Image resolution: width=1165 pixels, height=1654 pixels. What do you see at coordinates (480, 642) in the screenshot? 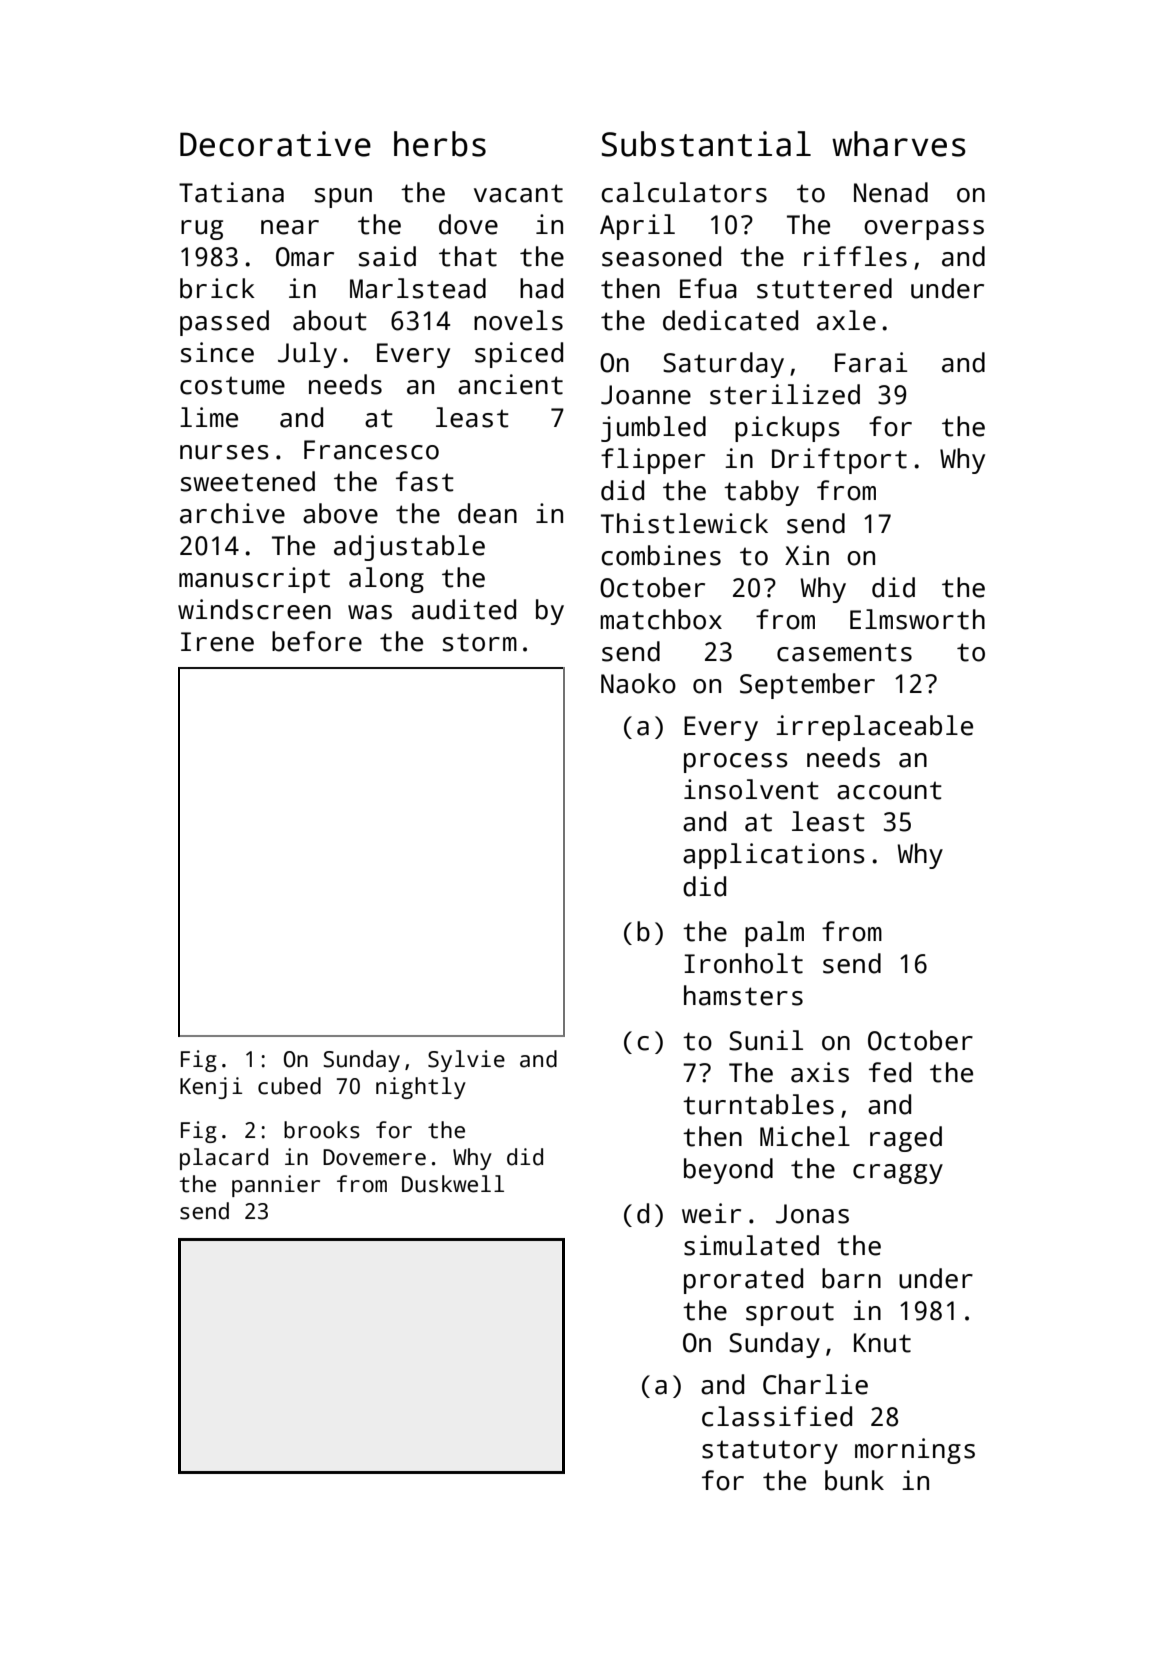
I see `storm` at bounding box center [480, 642].
